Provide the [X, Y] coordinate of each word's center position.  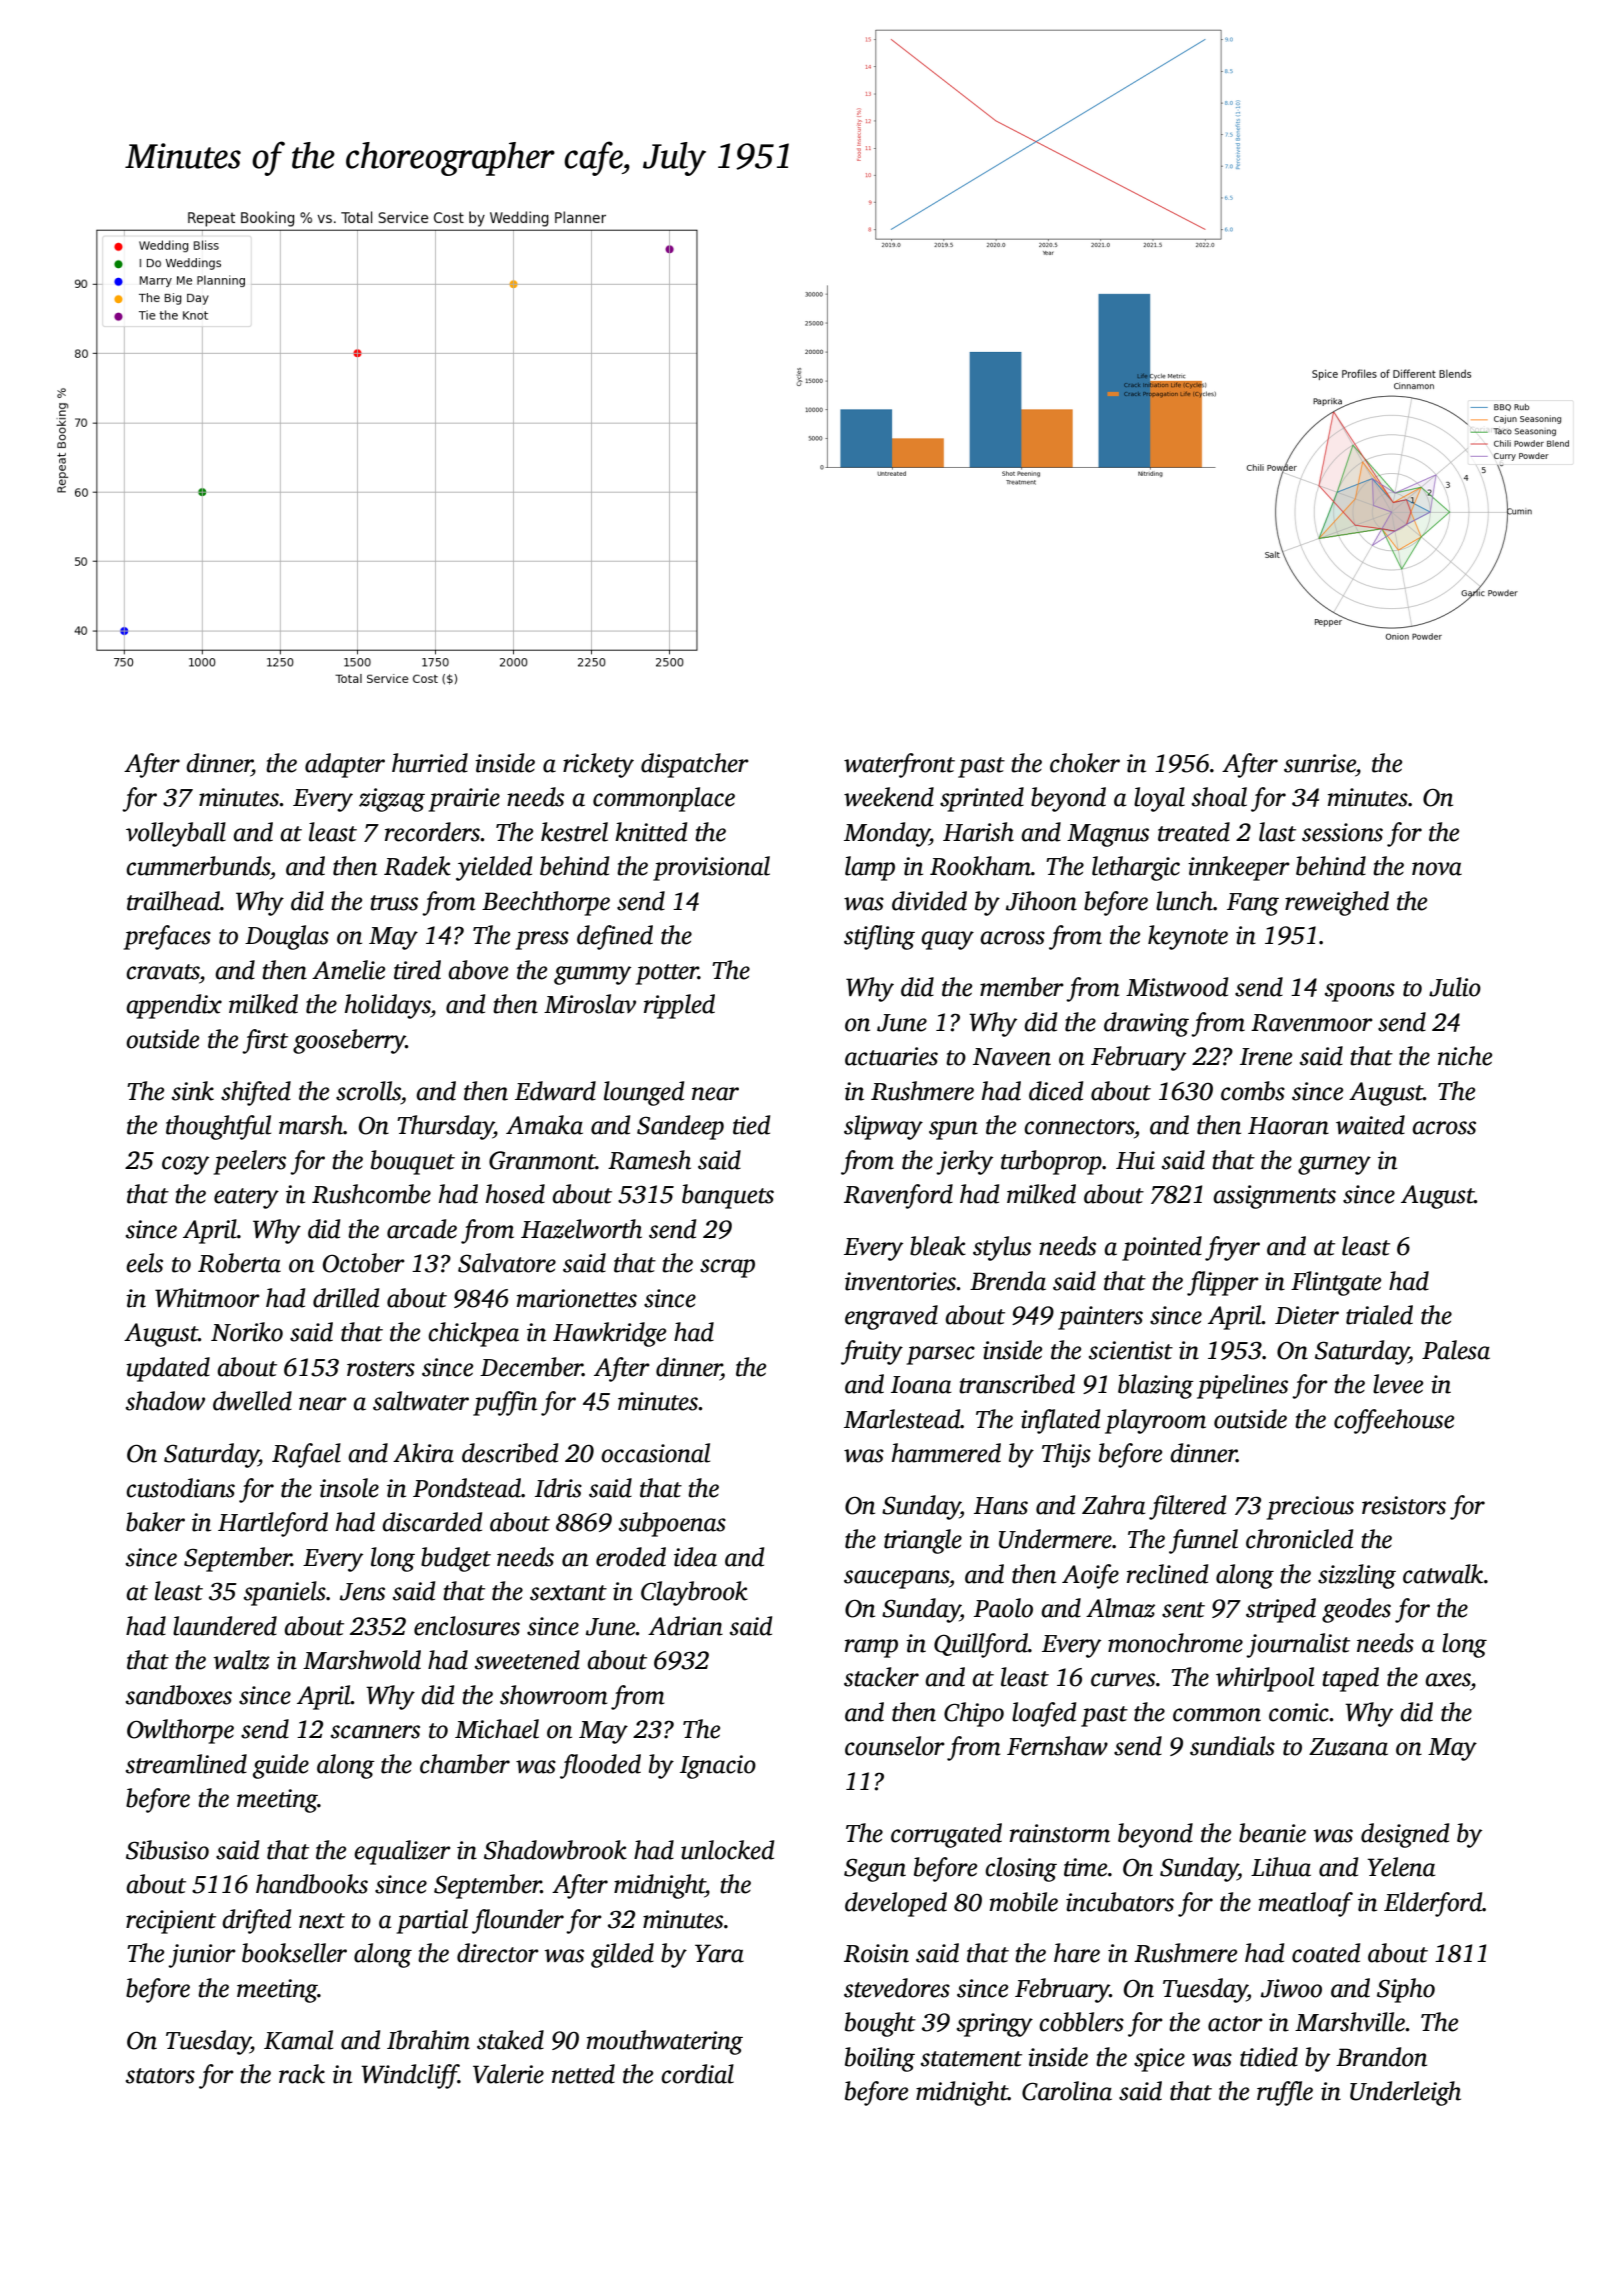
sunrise [1320, 763]
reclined [1167, 1574]
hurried [430, 763]
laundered [225, 1626]
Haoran [1288, 1126]
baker [155, 1522]
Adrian [685, 1626]
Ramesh [649, 1160]
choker [1085, 763]
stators [160, 2076]
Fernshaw [1057, 1746]
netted [583, 2074]
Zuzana [1348, 1747]
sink [193, 1091]
